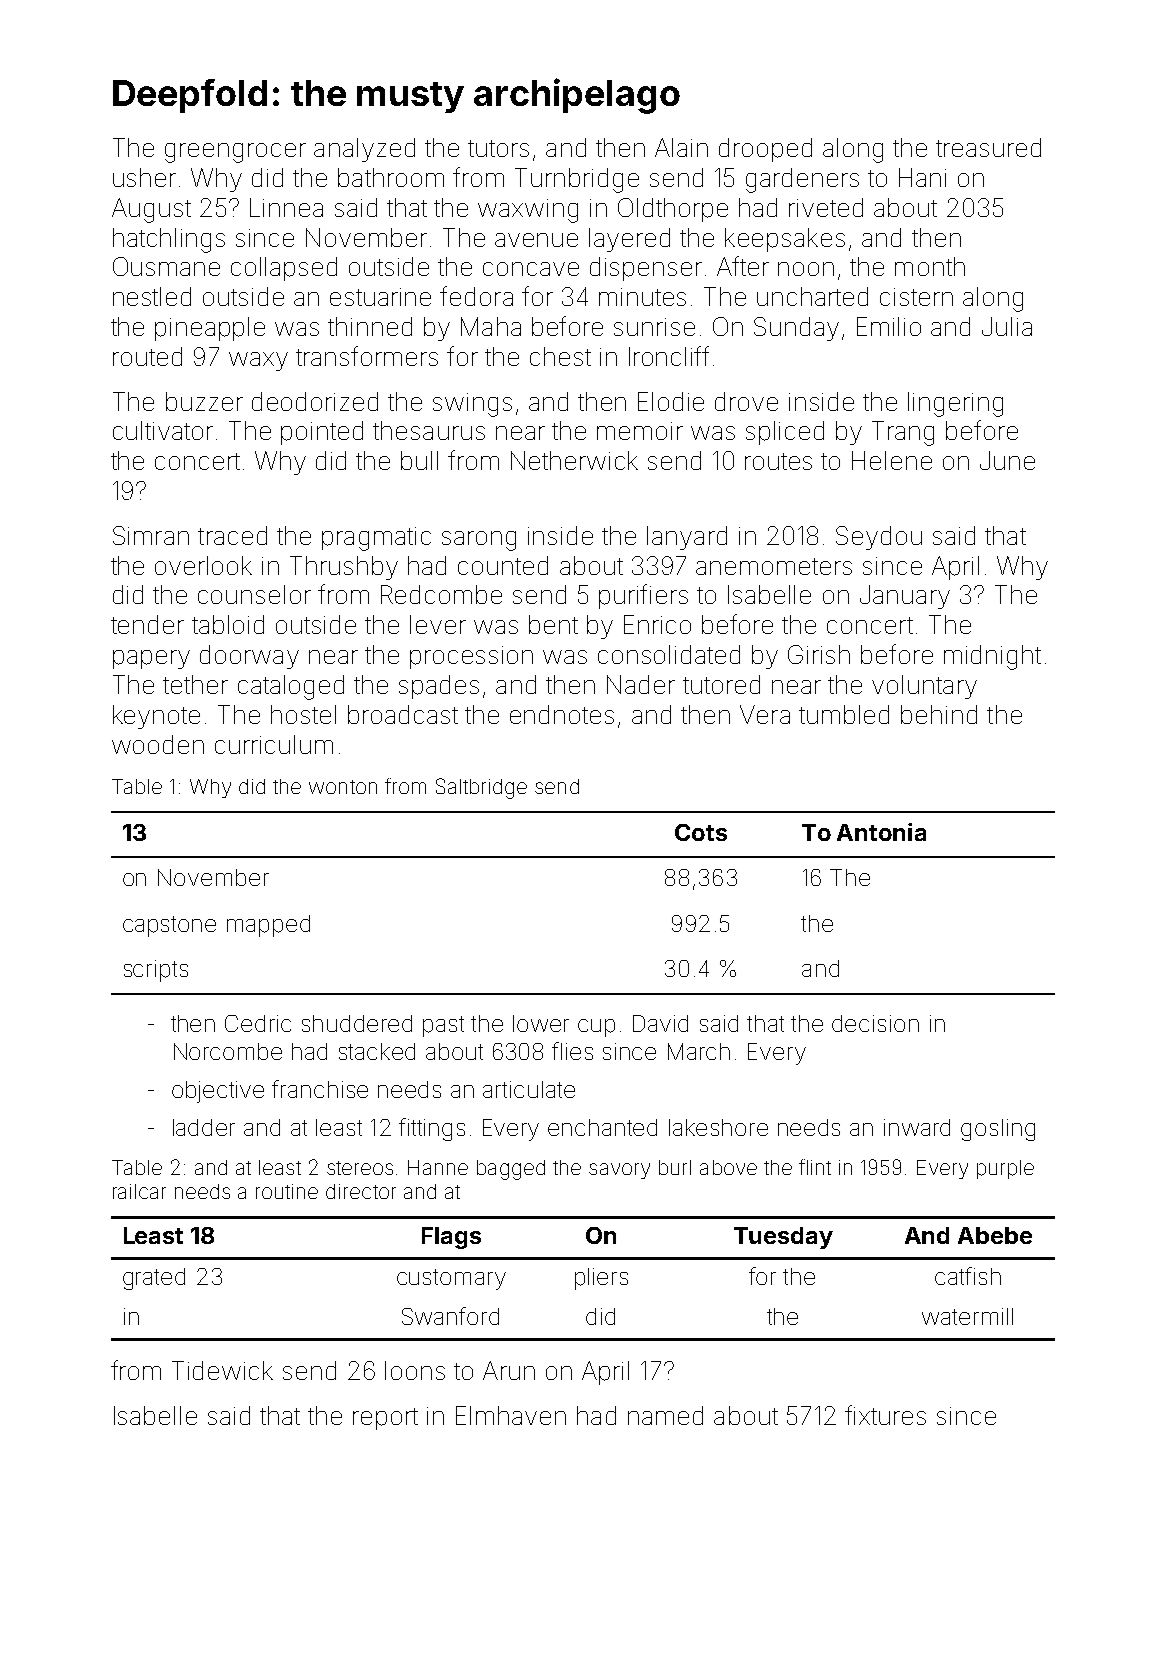 Image resolution: width=1165 pixels, height=1654 pixels. I want to click on usher, so click(144, 177).
